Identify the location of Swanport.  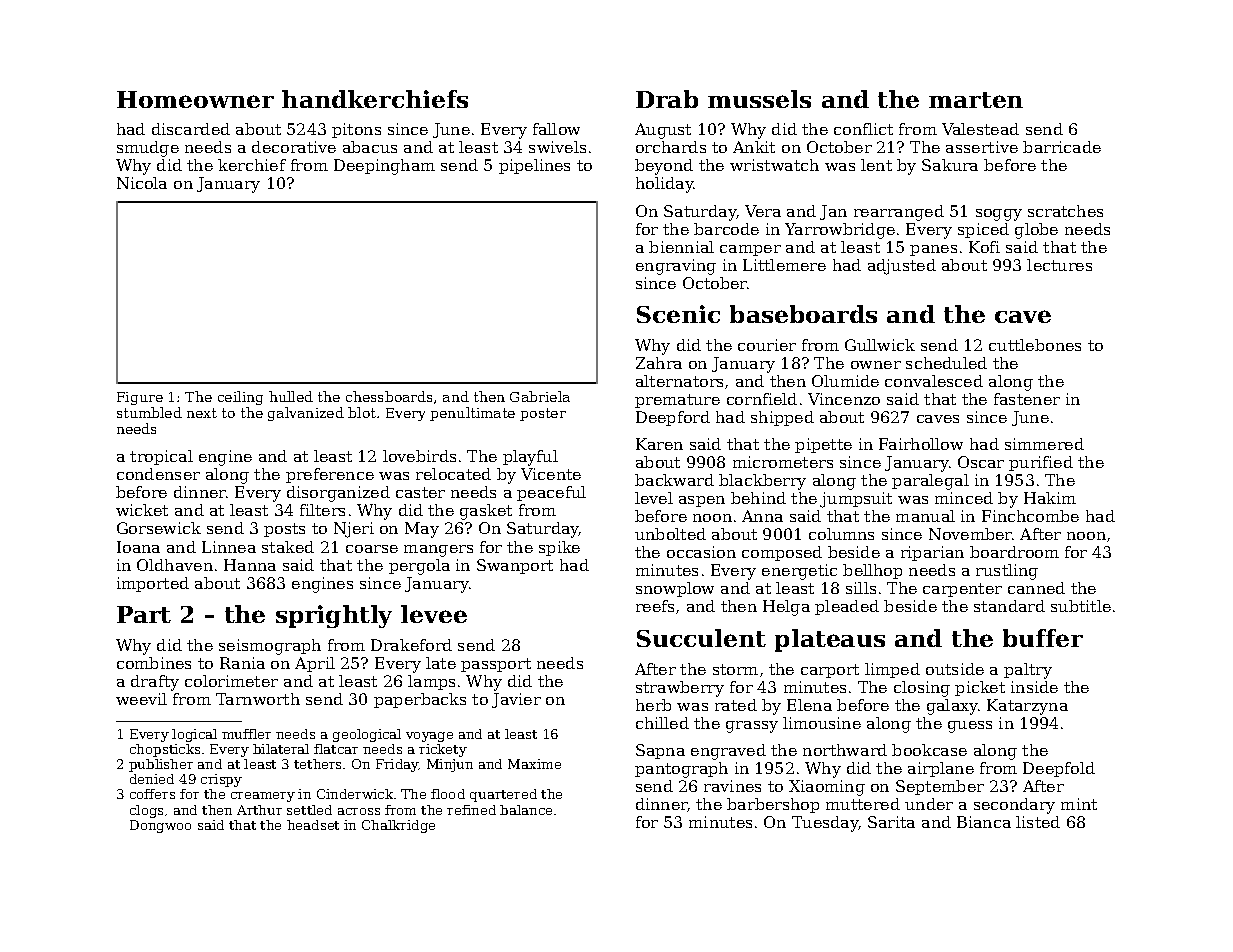
(515, 566).
